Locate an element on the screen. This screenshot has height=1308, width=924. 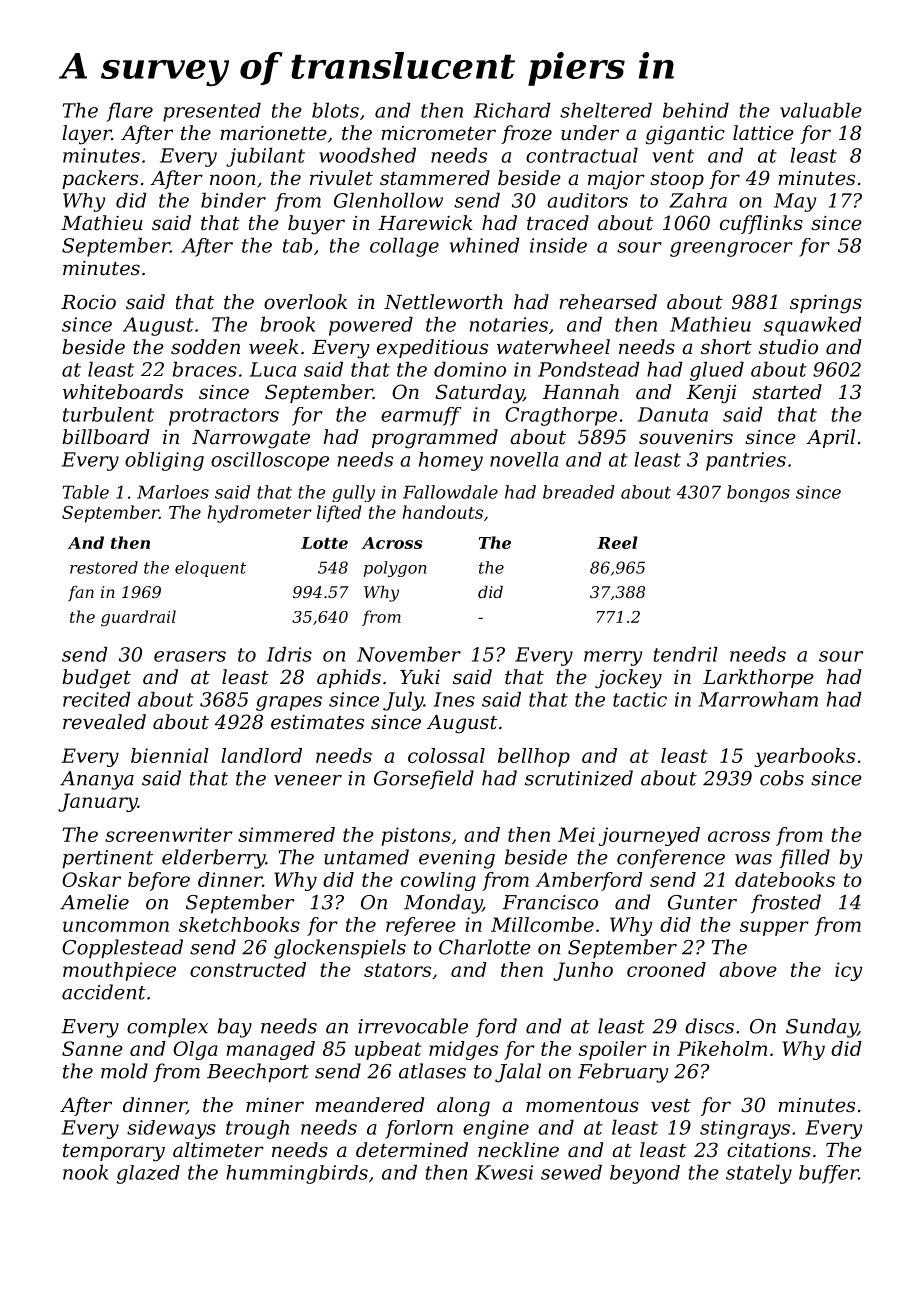
cufflinks is located at coordinates (761, 224).
